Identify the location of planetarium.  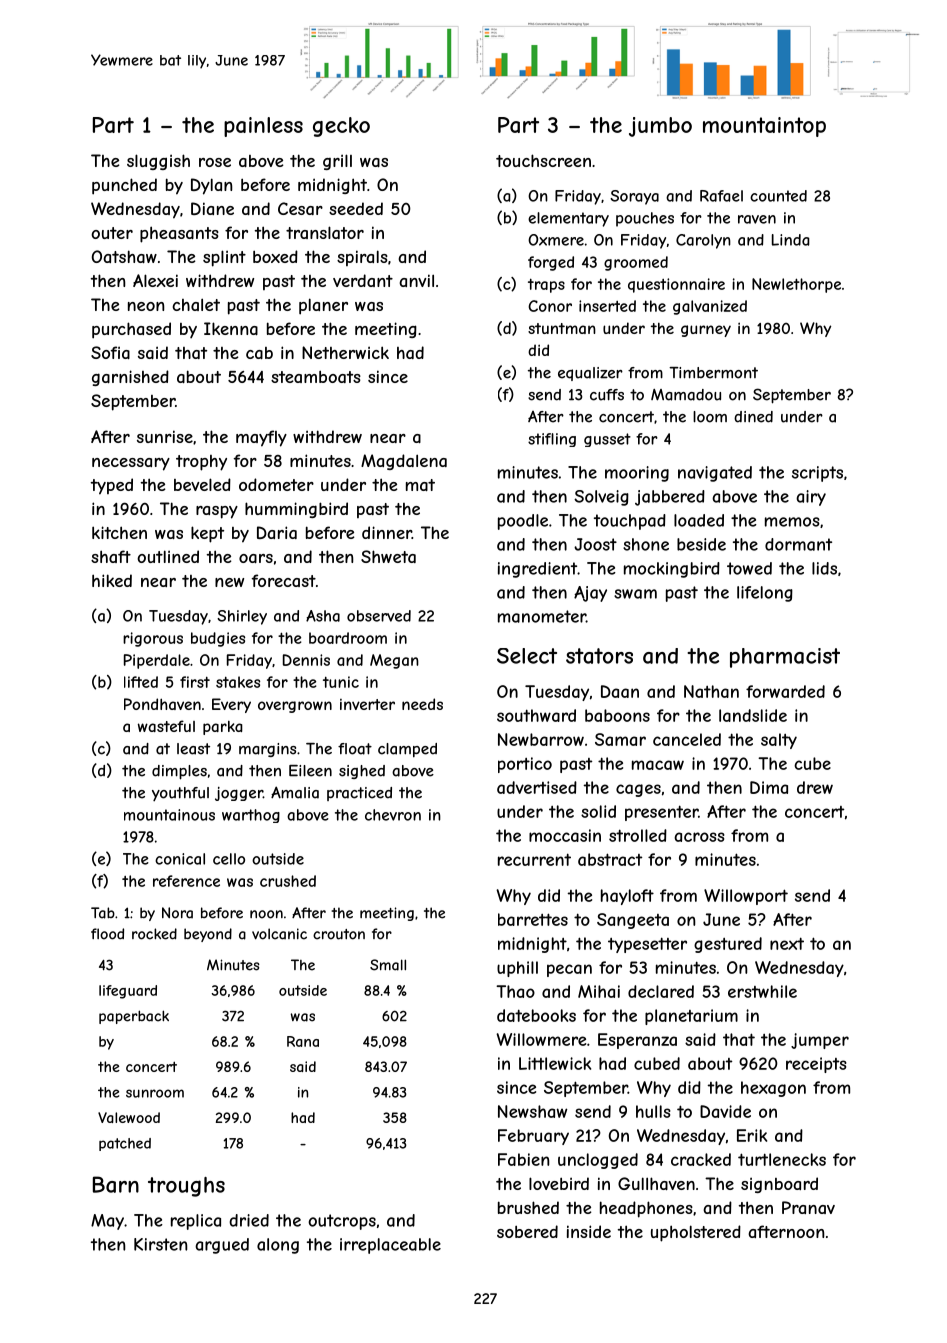
(691, 1017).
